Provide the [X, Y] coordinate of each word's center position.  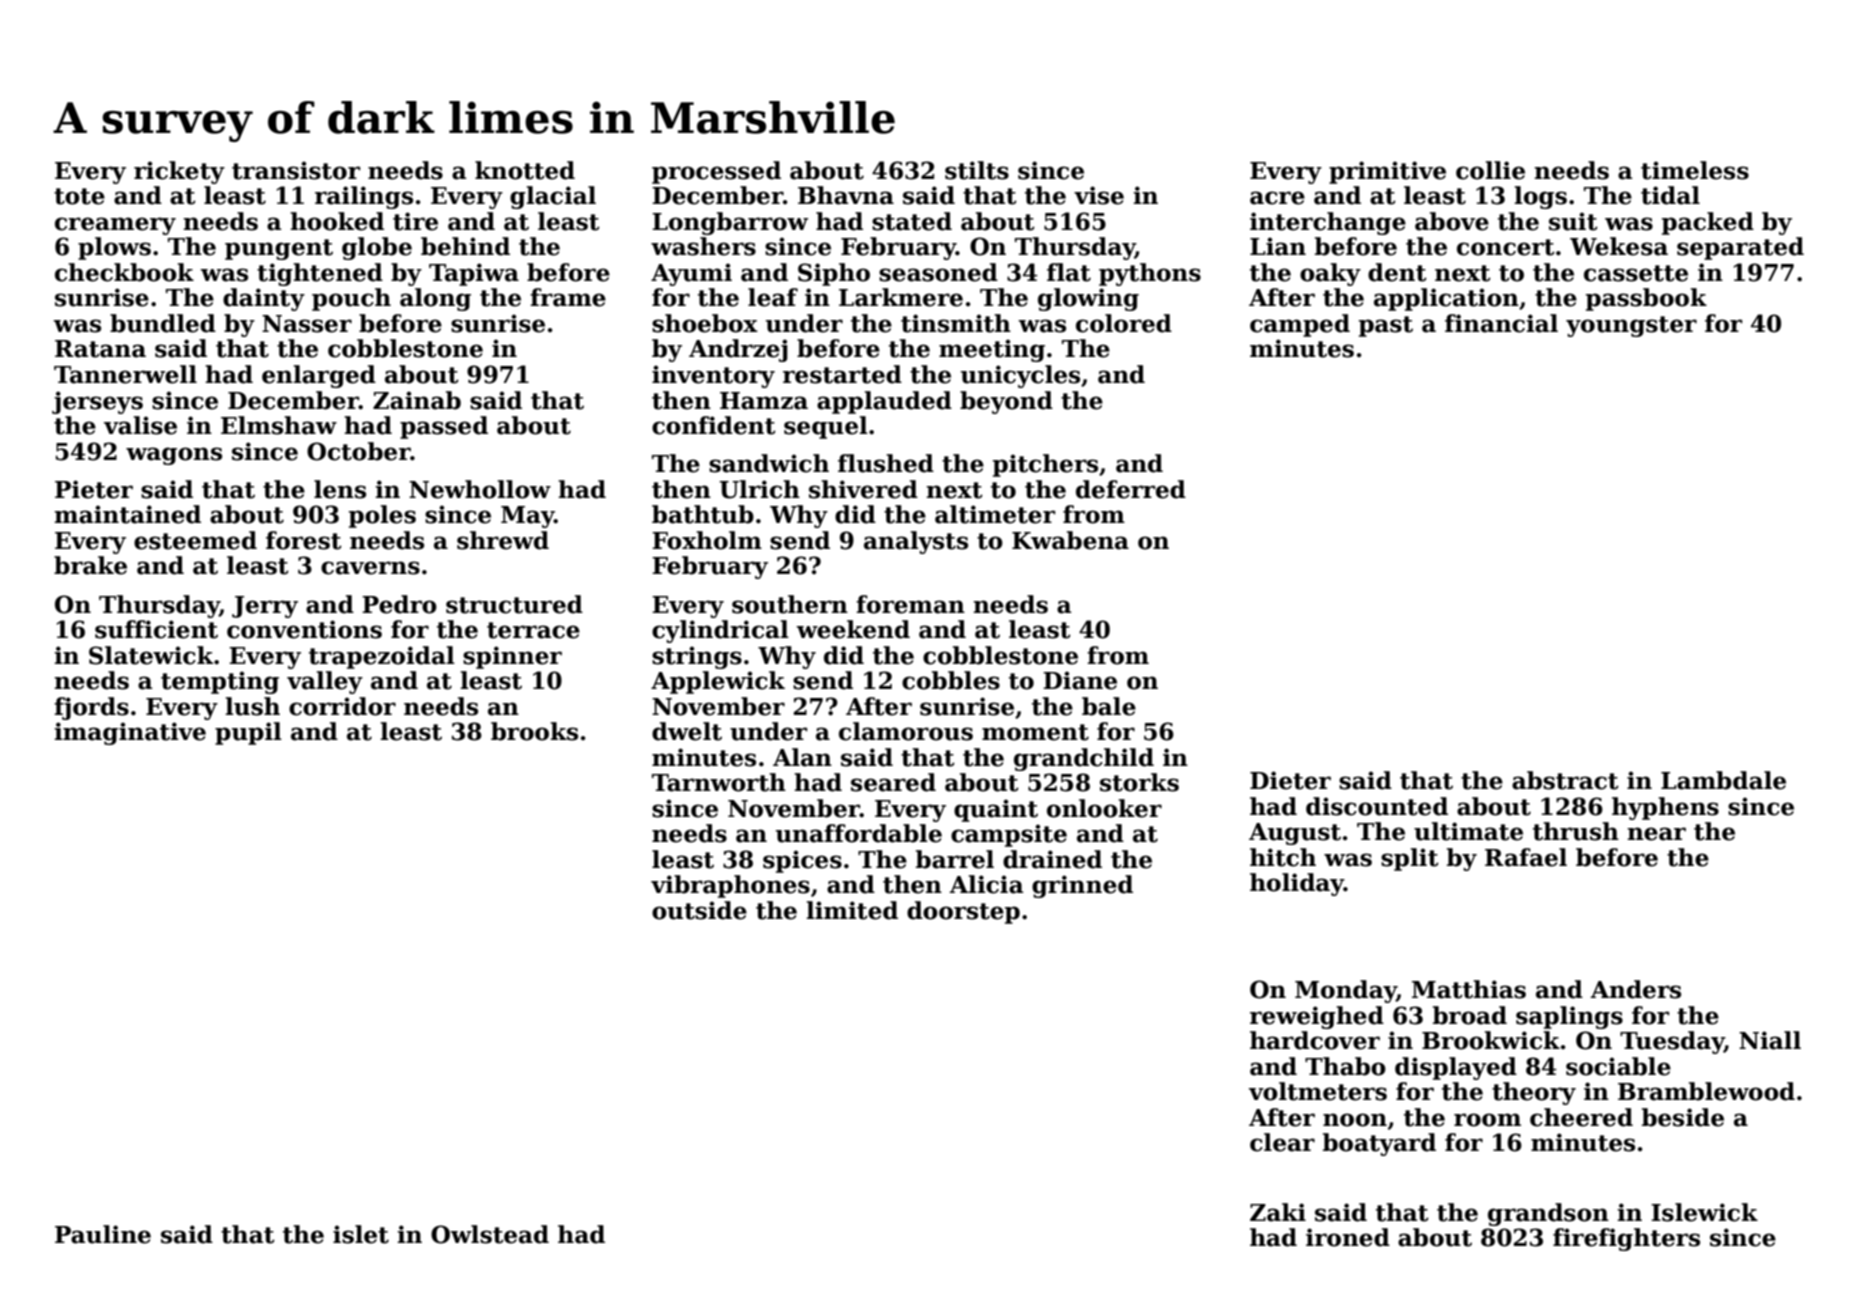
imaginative [130, 733]
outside [699, 910]
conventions [304, 629]
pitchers [1045, 465]
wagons [174, 456]
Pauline [103, 1234]
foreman [910, 604]
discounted [1377, 806]
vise [1099, 195]
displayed [1456, 1068]
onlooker [1104, 808]
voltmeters [1318, 1091]
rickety [179, 172]
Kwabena [1070, 540]
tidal [1670, 195]
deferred [1131, 489]
